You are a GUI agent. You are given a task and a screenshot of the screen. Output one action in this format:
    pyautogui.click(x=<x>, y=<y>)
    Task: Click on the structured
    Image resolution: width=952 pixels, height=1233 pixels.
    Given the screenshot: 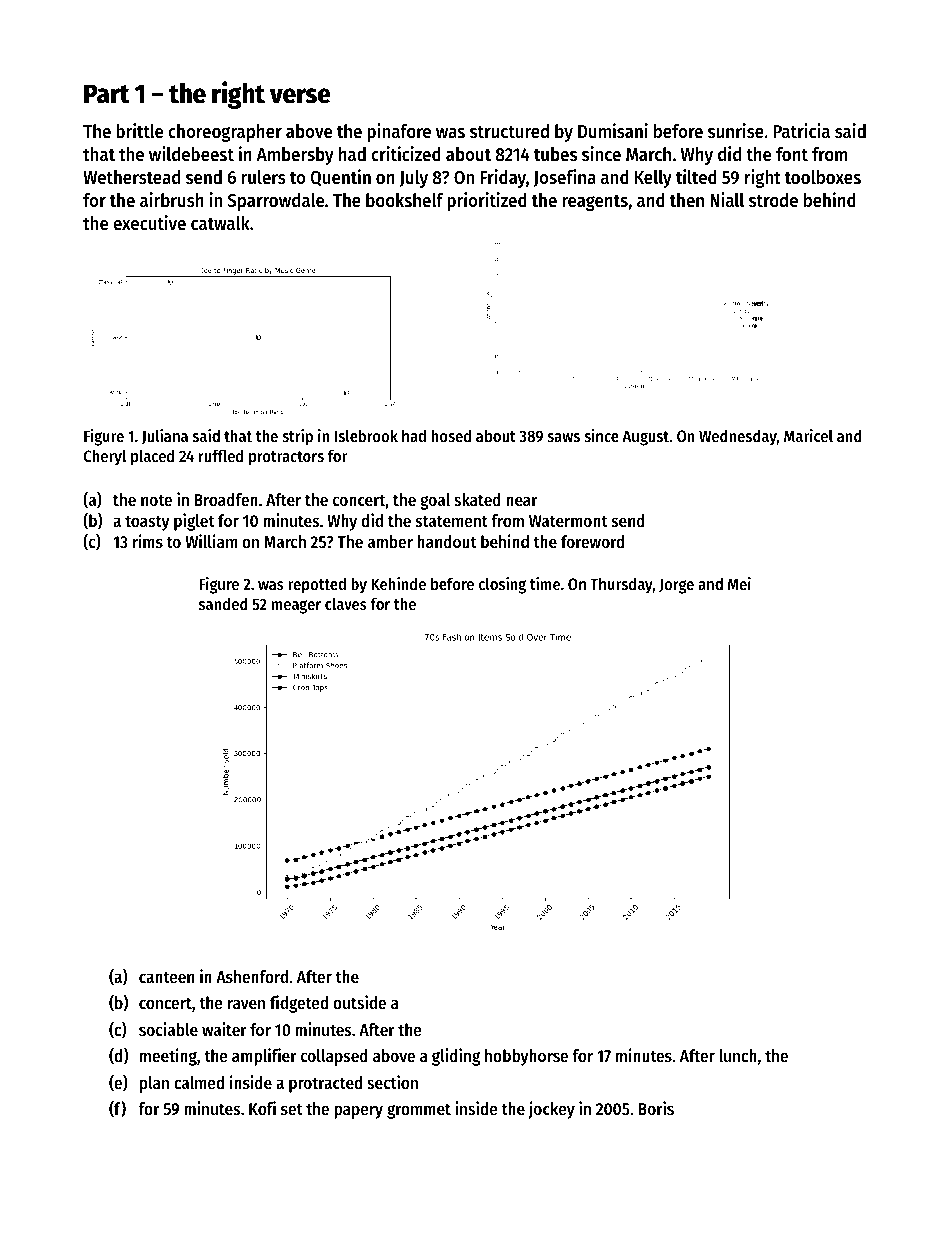 What is the action you would take?
    pyautogui.click(x=509, y=131)
